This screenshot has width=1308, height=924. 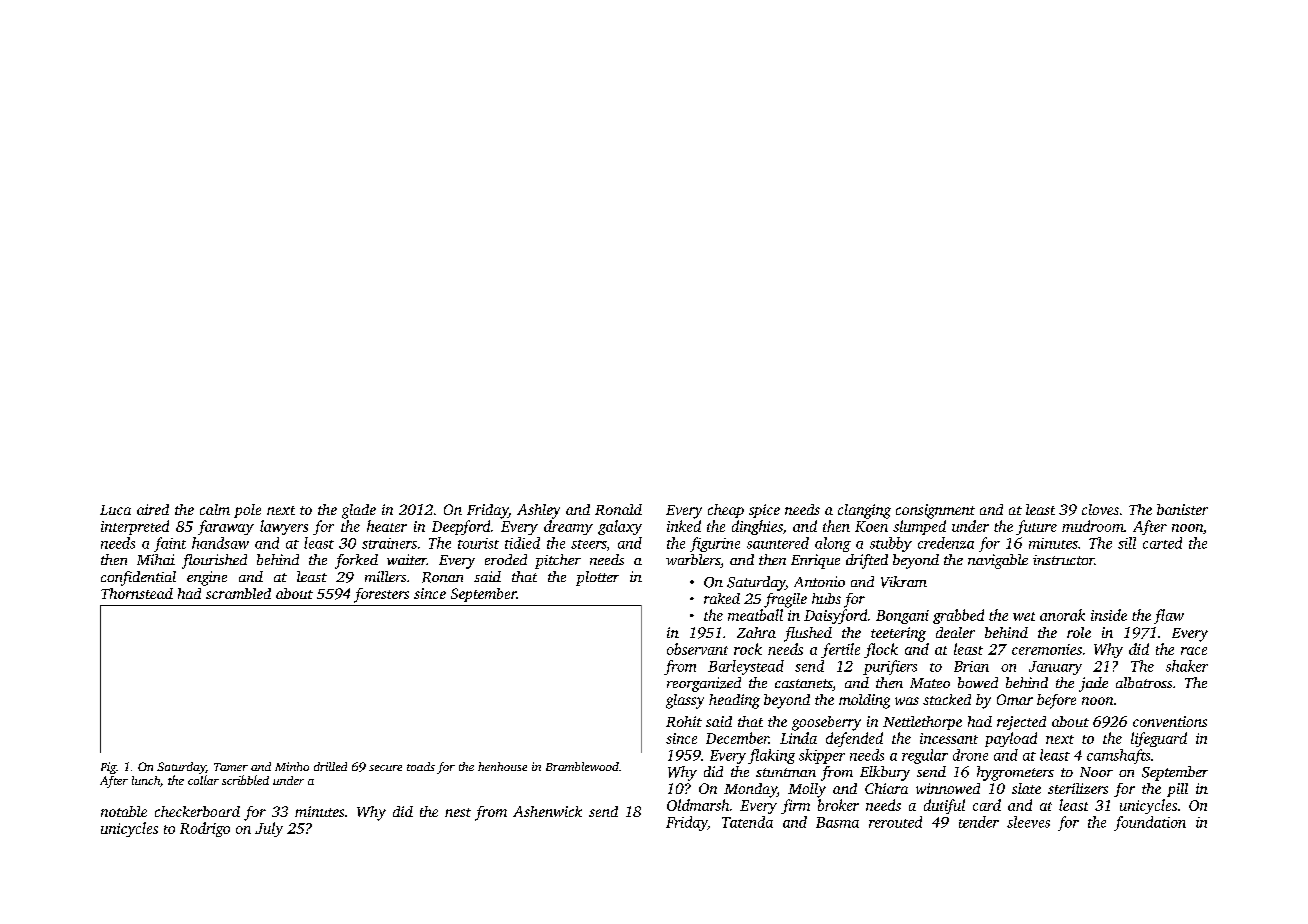 What do you see at coordinates (748, 649) in the screenshot?
I see `rock` at bounding box center [748, 649].
